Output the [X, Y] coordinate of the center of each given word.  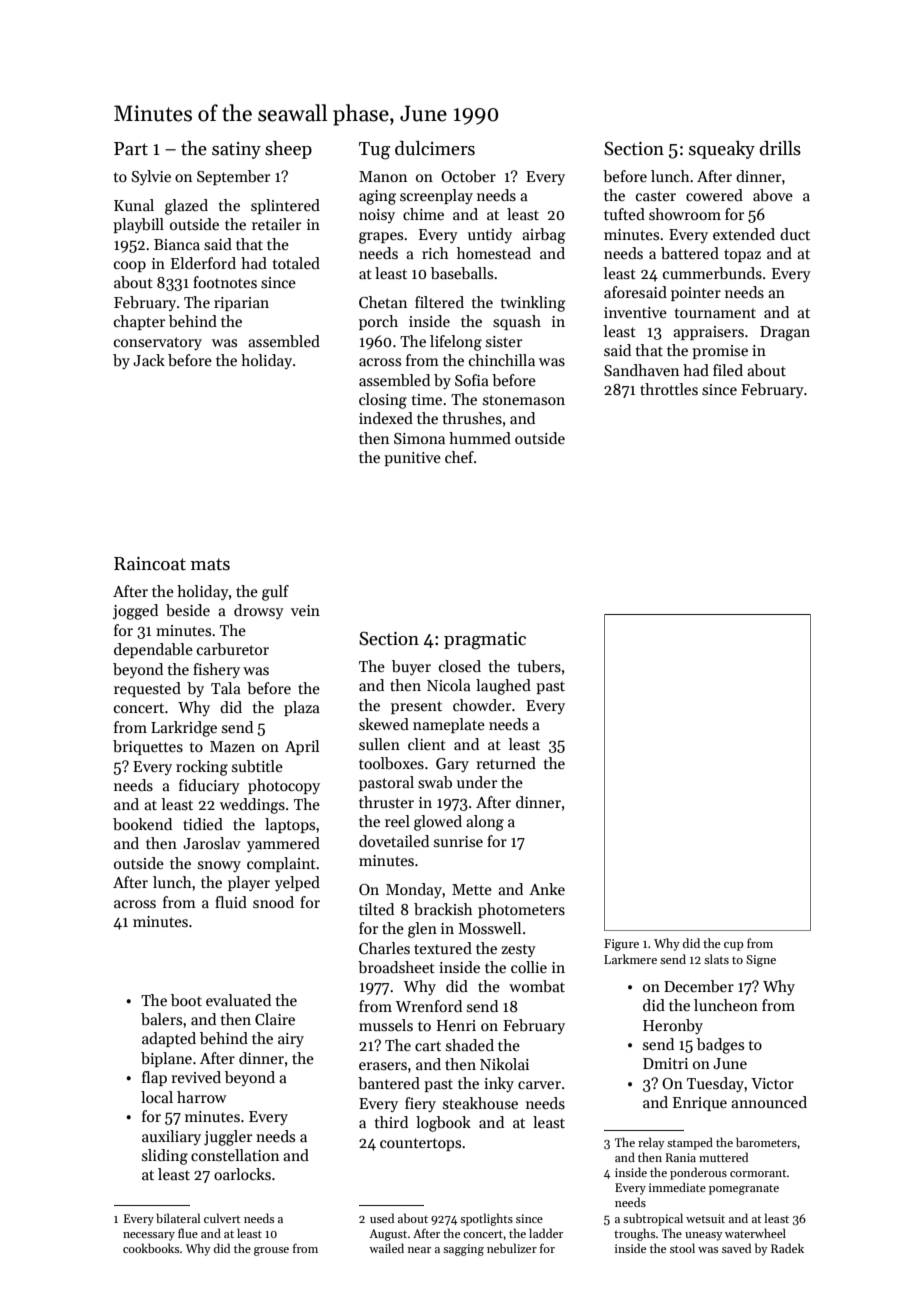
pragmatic [485, 641]
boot [186, 1000]
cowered [714, 195]
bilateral [178, 1218]
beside [188, 610]
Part [131, 149]
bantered [389, 1083]
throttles [669, 389]
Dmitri [665, 1063]
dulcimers [435, 148]
